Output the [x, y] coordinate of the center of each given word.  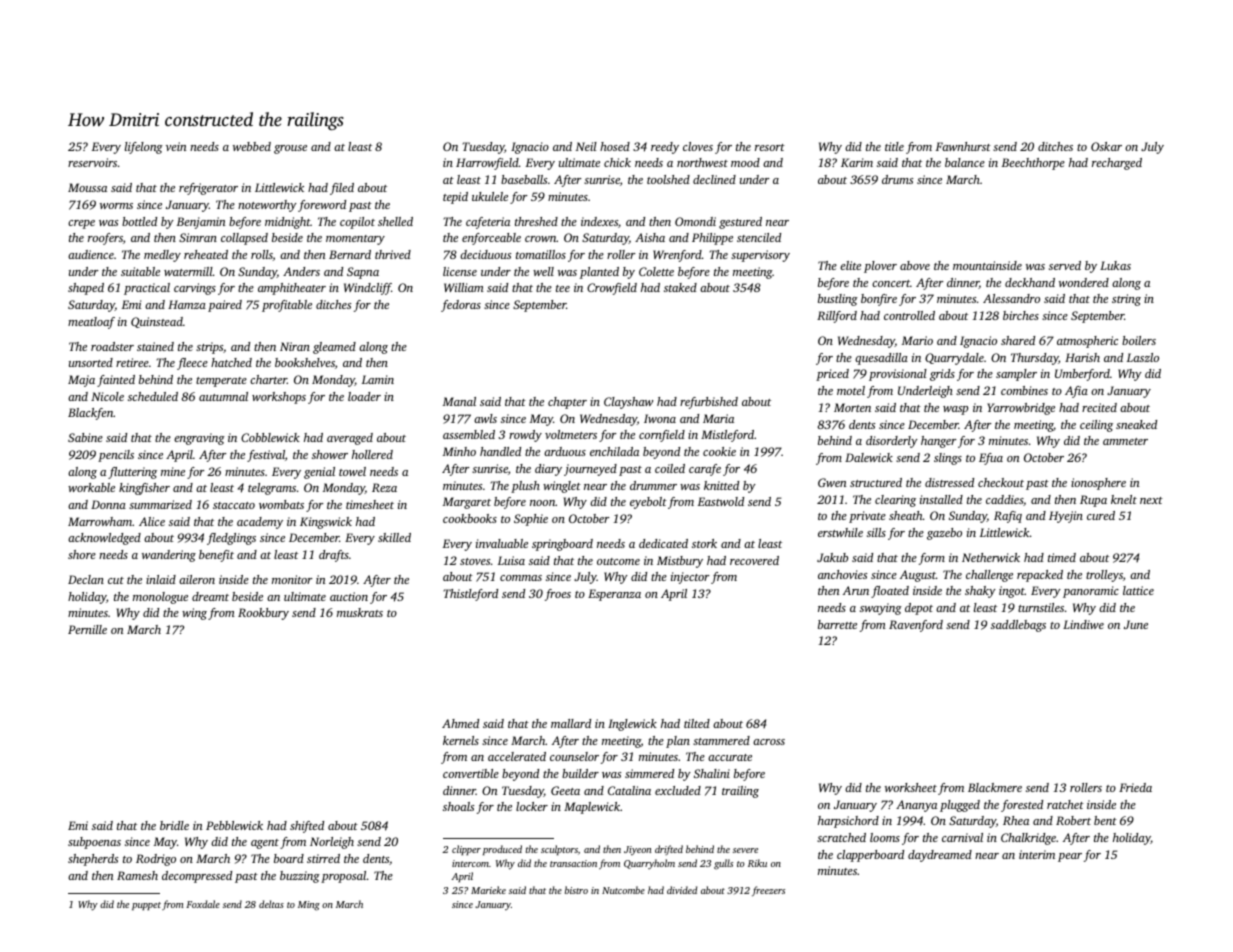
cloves [698, 146]
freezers [768, 891]
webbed [252, 146]
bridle [174, 825]
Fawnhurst [963, 146]
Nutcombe [623, 890]
